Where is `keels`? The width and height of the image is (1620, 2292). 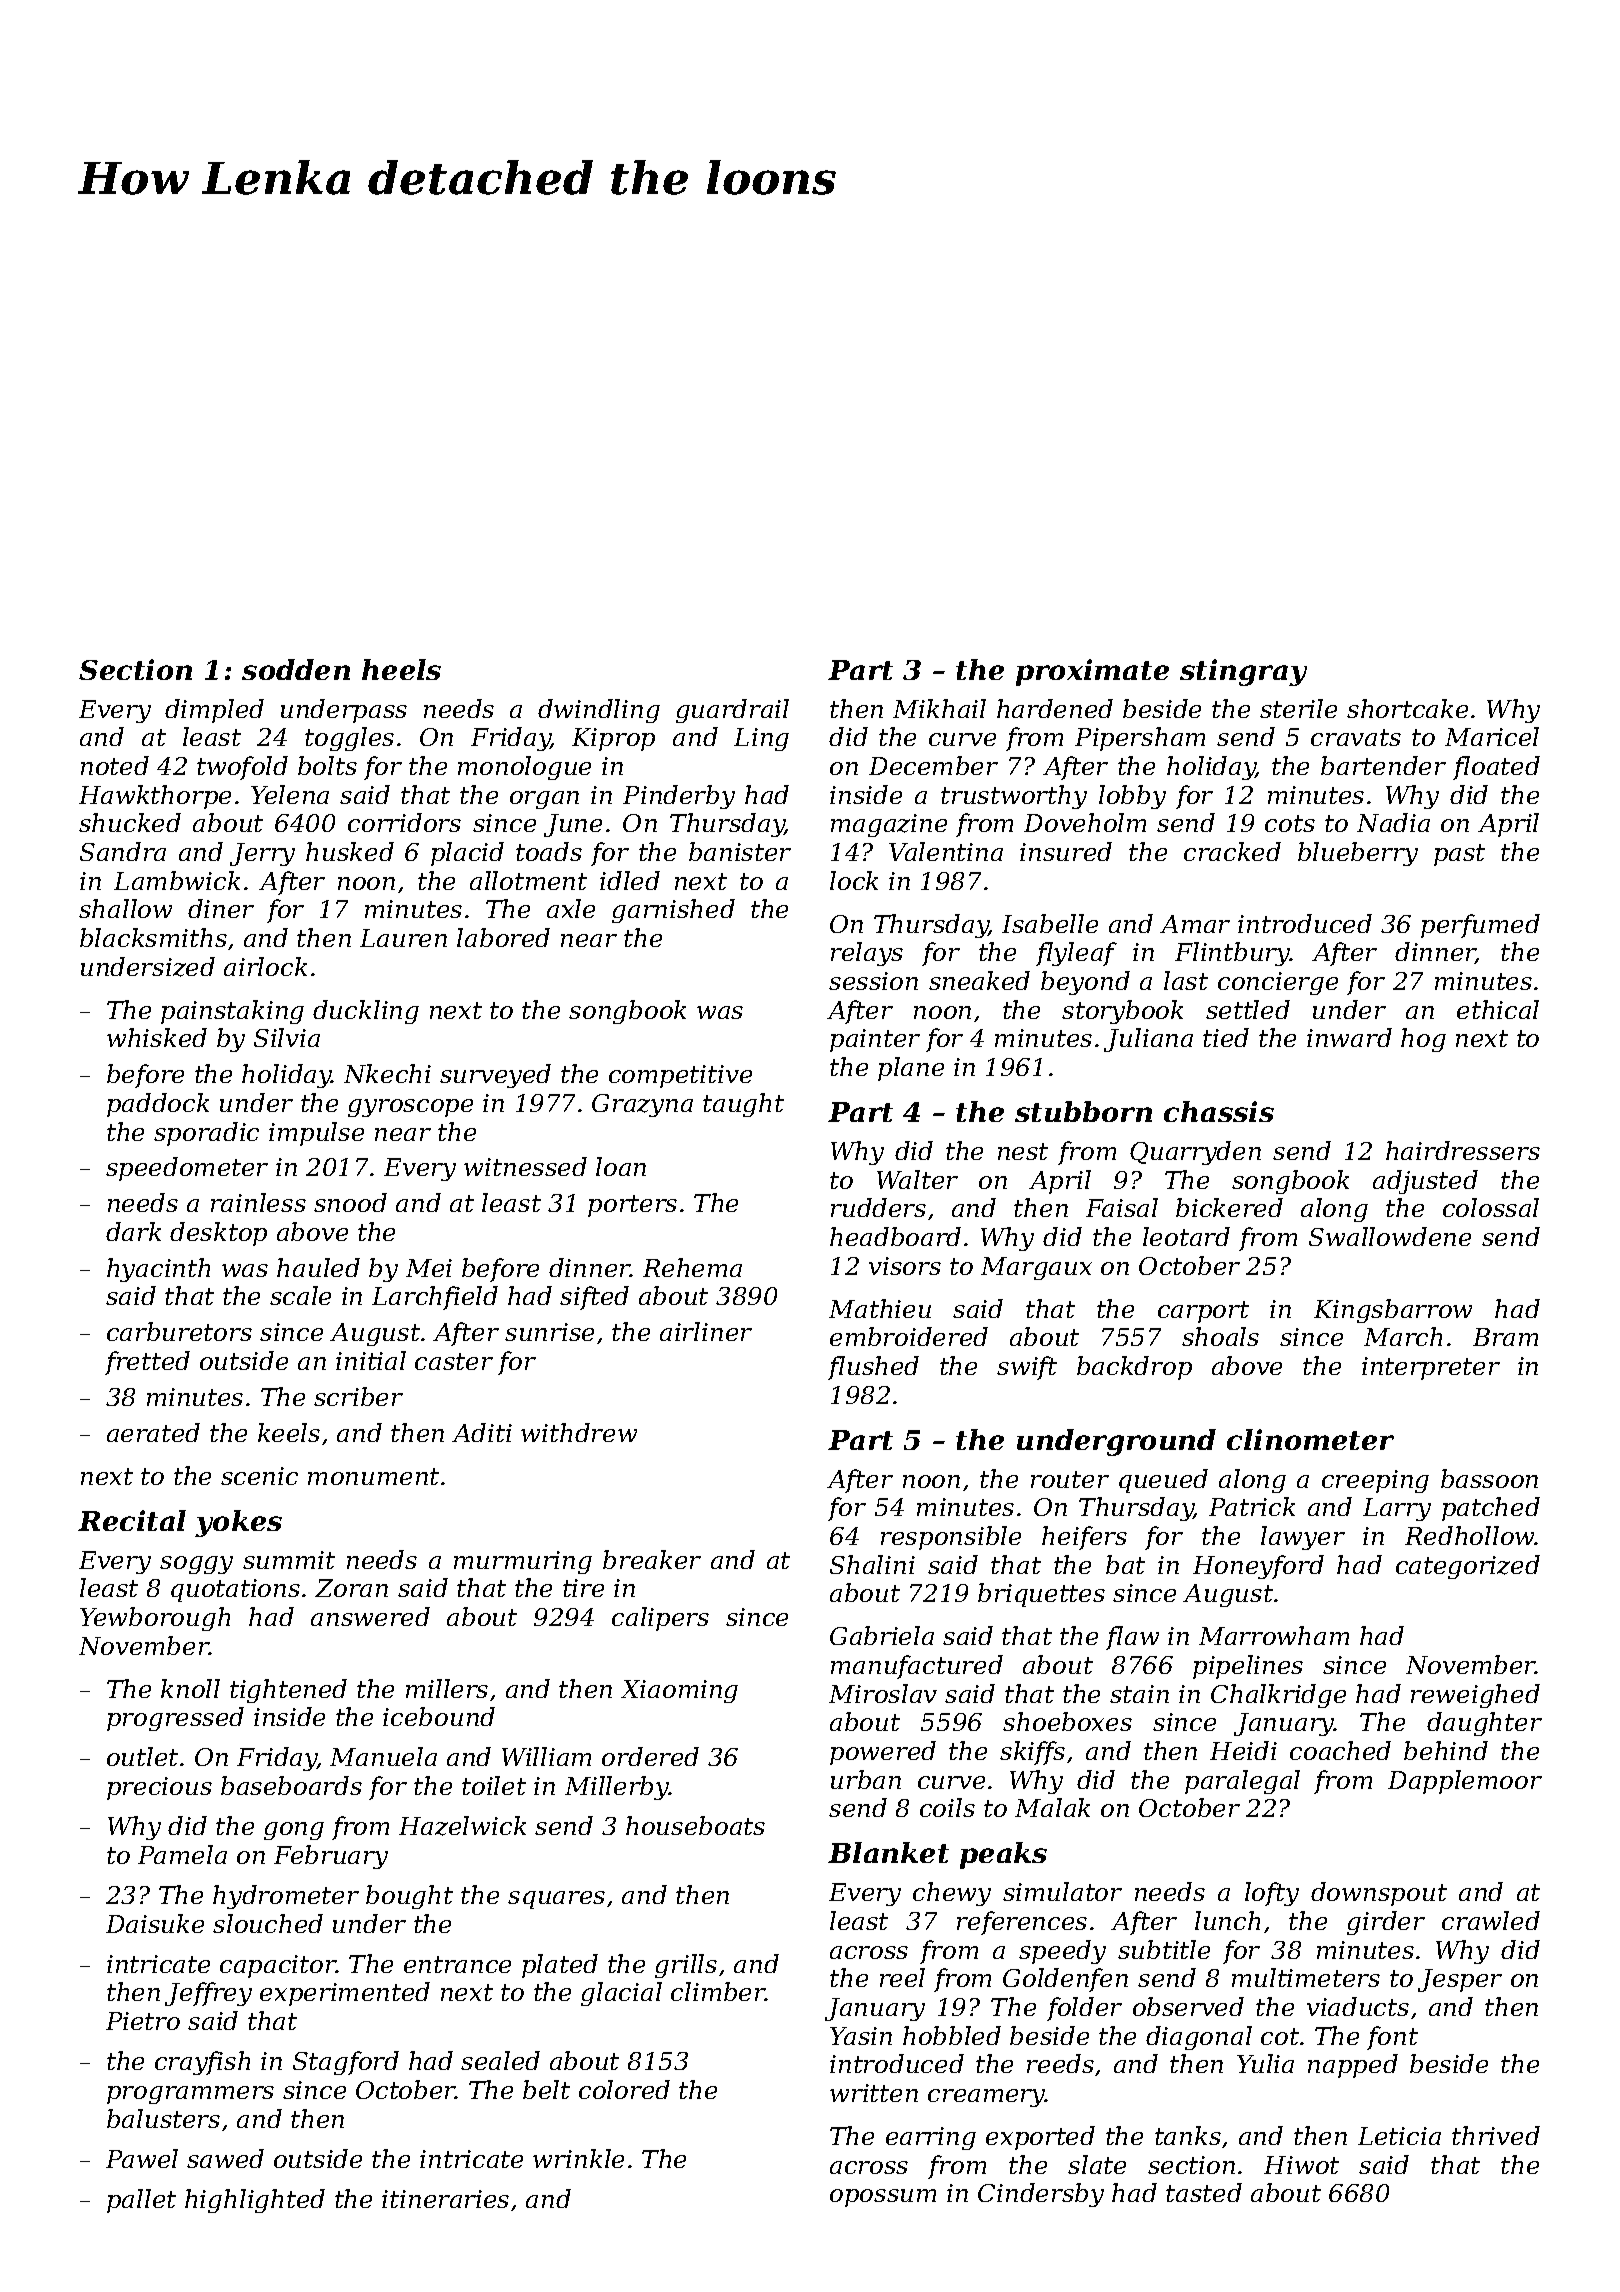 keels is located at coordinates (289, 1432).
